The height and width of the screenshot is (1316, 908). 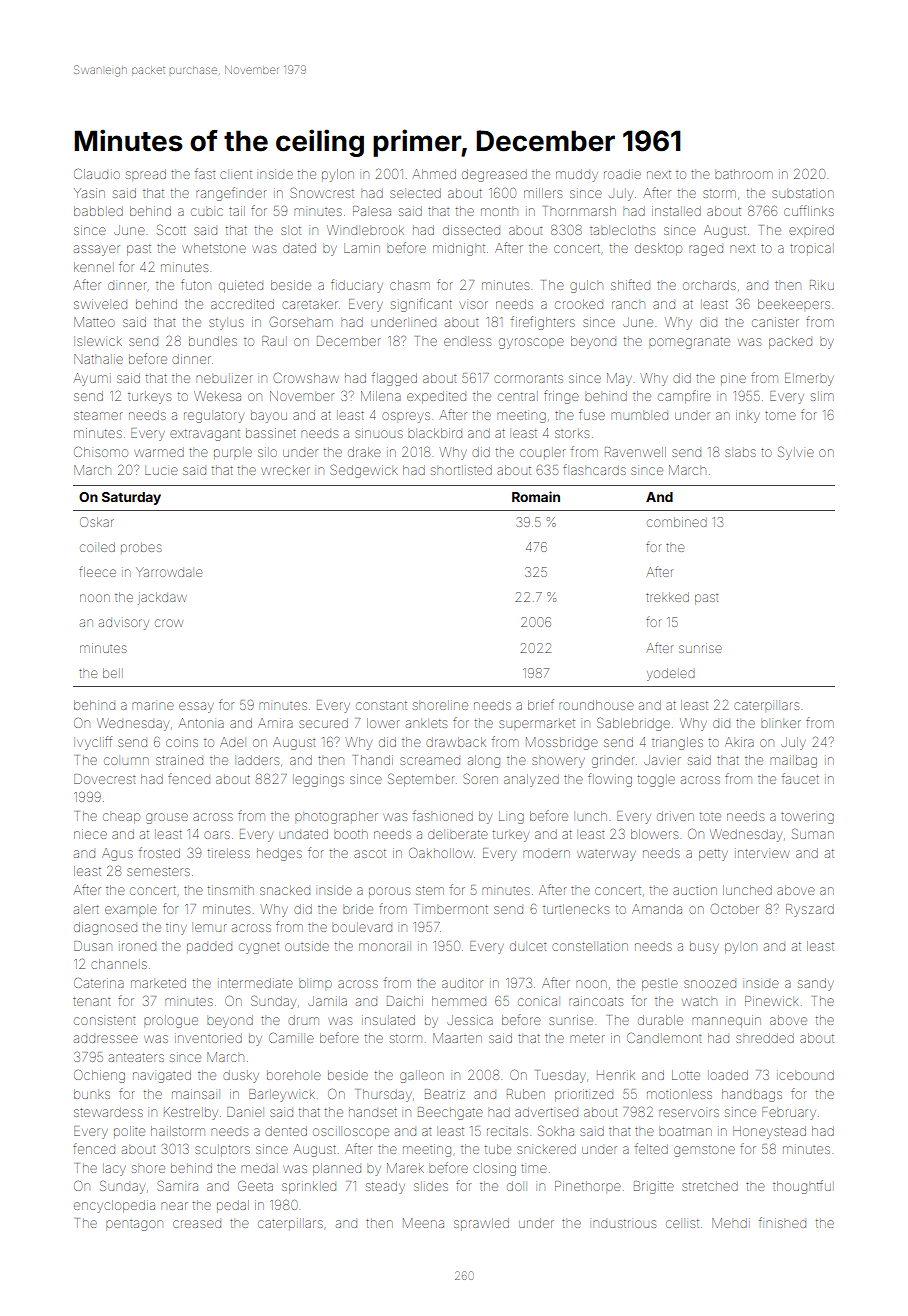 I want to click on extravagant, so click(x=205, y=435).
